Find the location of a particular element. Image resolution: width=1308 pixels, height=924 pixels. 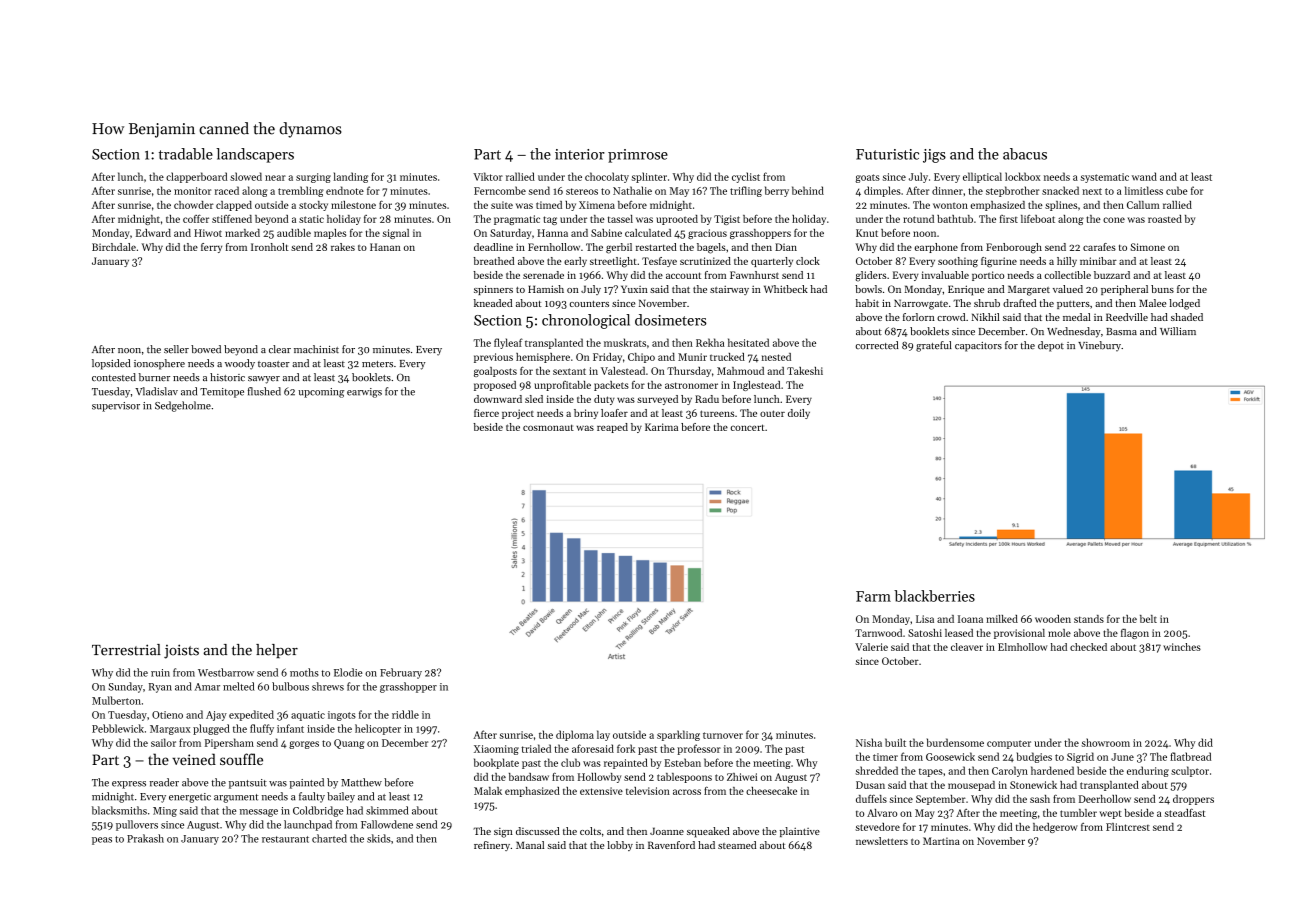

cosmonaut is located at coordinates (548, 427).
